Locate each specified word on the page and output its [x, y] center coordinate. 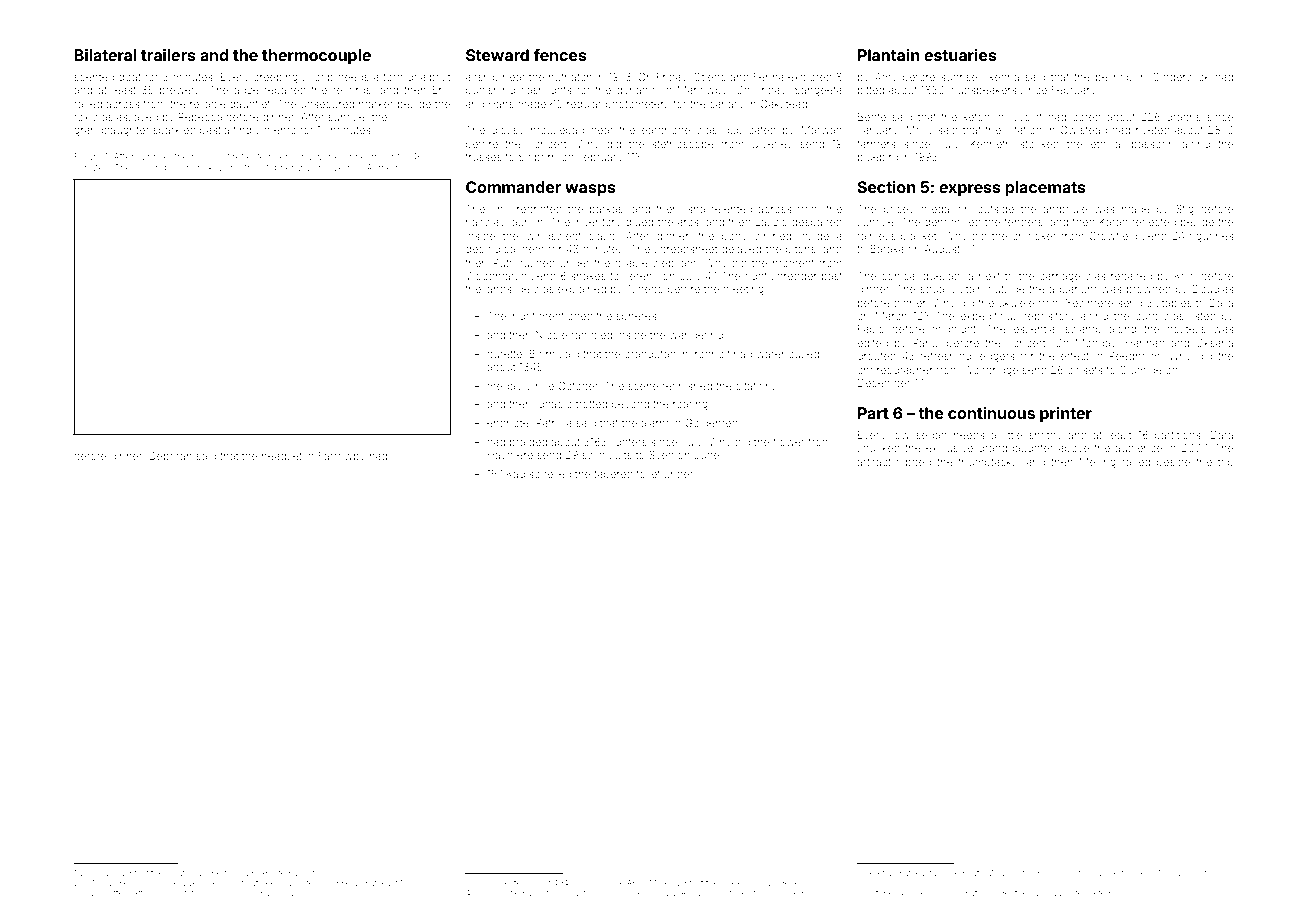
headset [282, 456]
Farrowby [342, 457]
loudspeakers [983, 91]
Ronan [693, 893]
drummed [243, 893]
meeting [744, 290]
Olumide [1140, 369]
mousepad [557, 131]
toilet [648, 474]
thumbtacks [988, 462]
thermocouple [316, 57]
